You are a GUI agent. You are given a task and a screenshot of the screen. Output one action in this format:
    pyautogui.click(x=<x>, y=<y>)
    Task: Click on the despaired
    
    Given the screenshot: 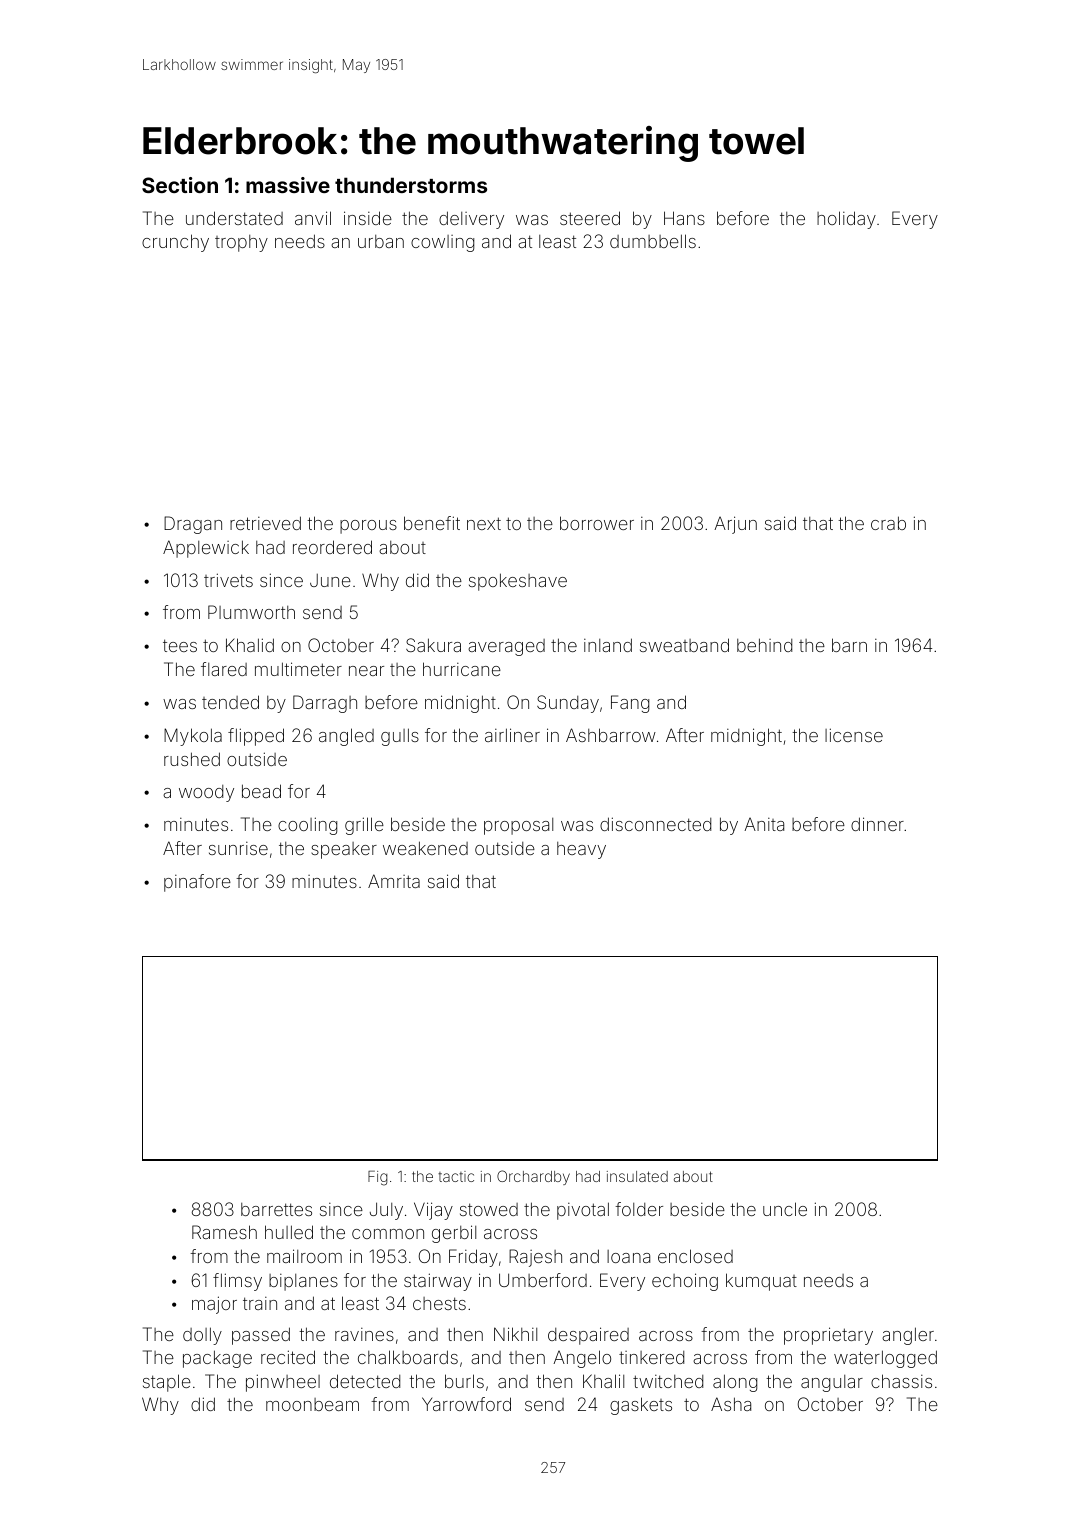 What is the action you would take?
    pyautogui.click(x=588, y=1336)
